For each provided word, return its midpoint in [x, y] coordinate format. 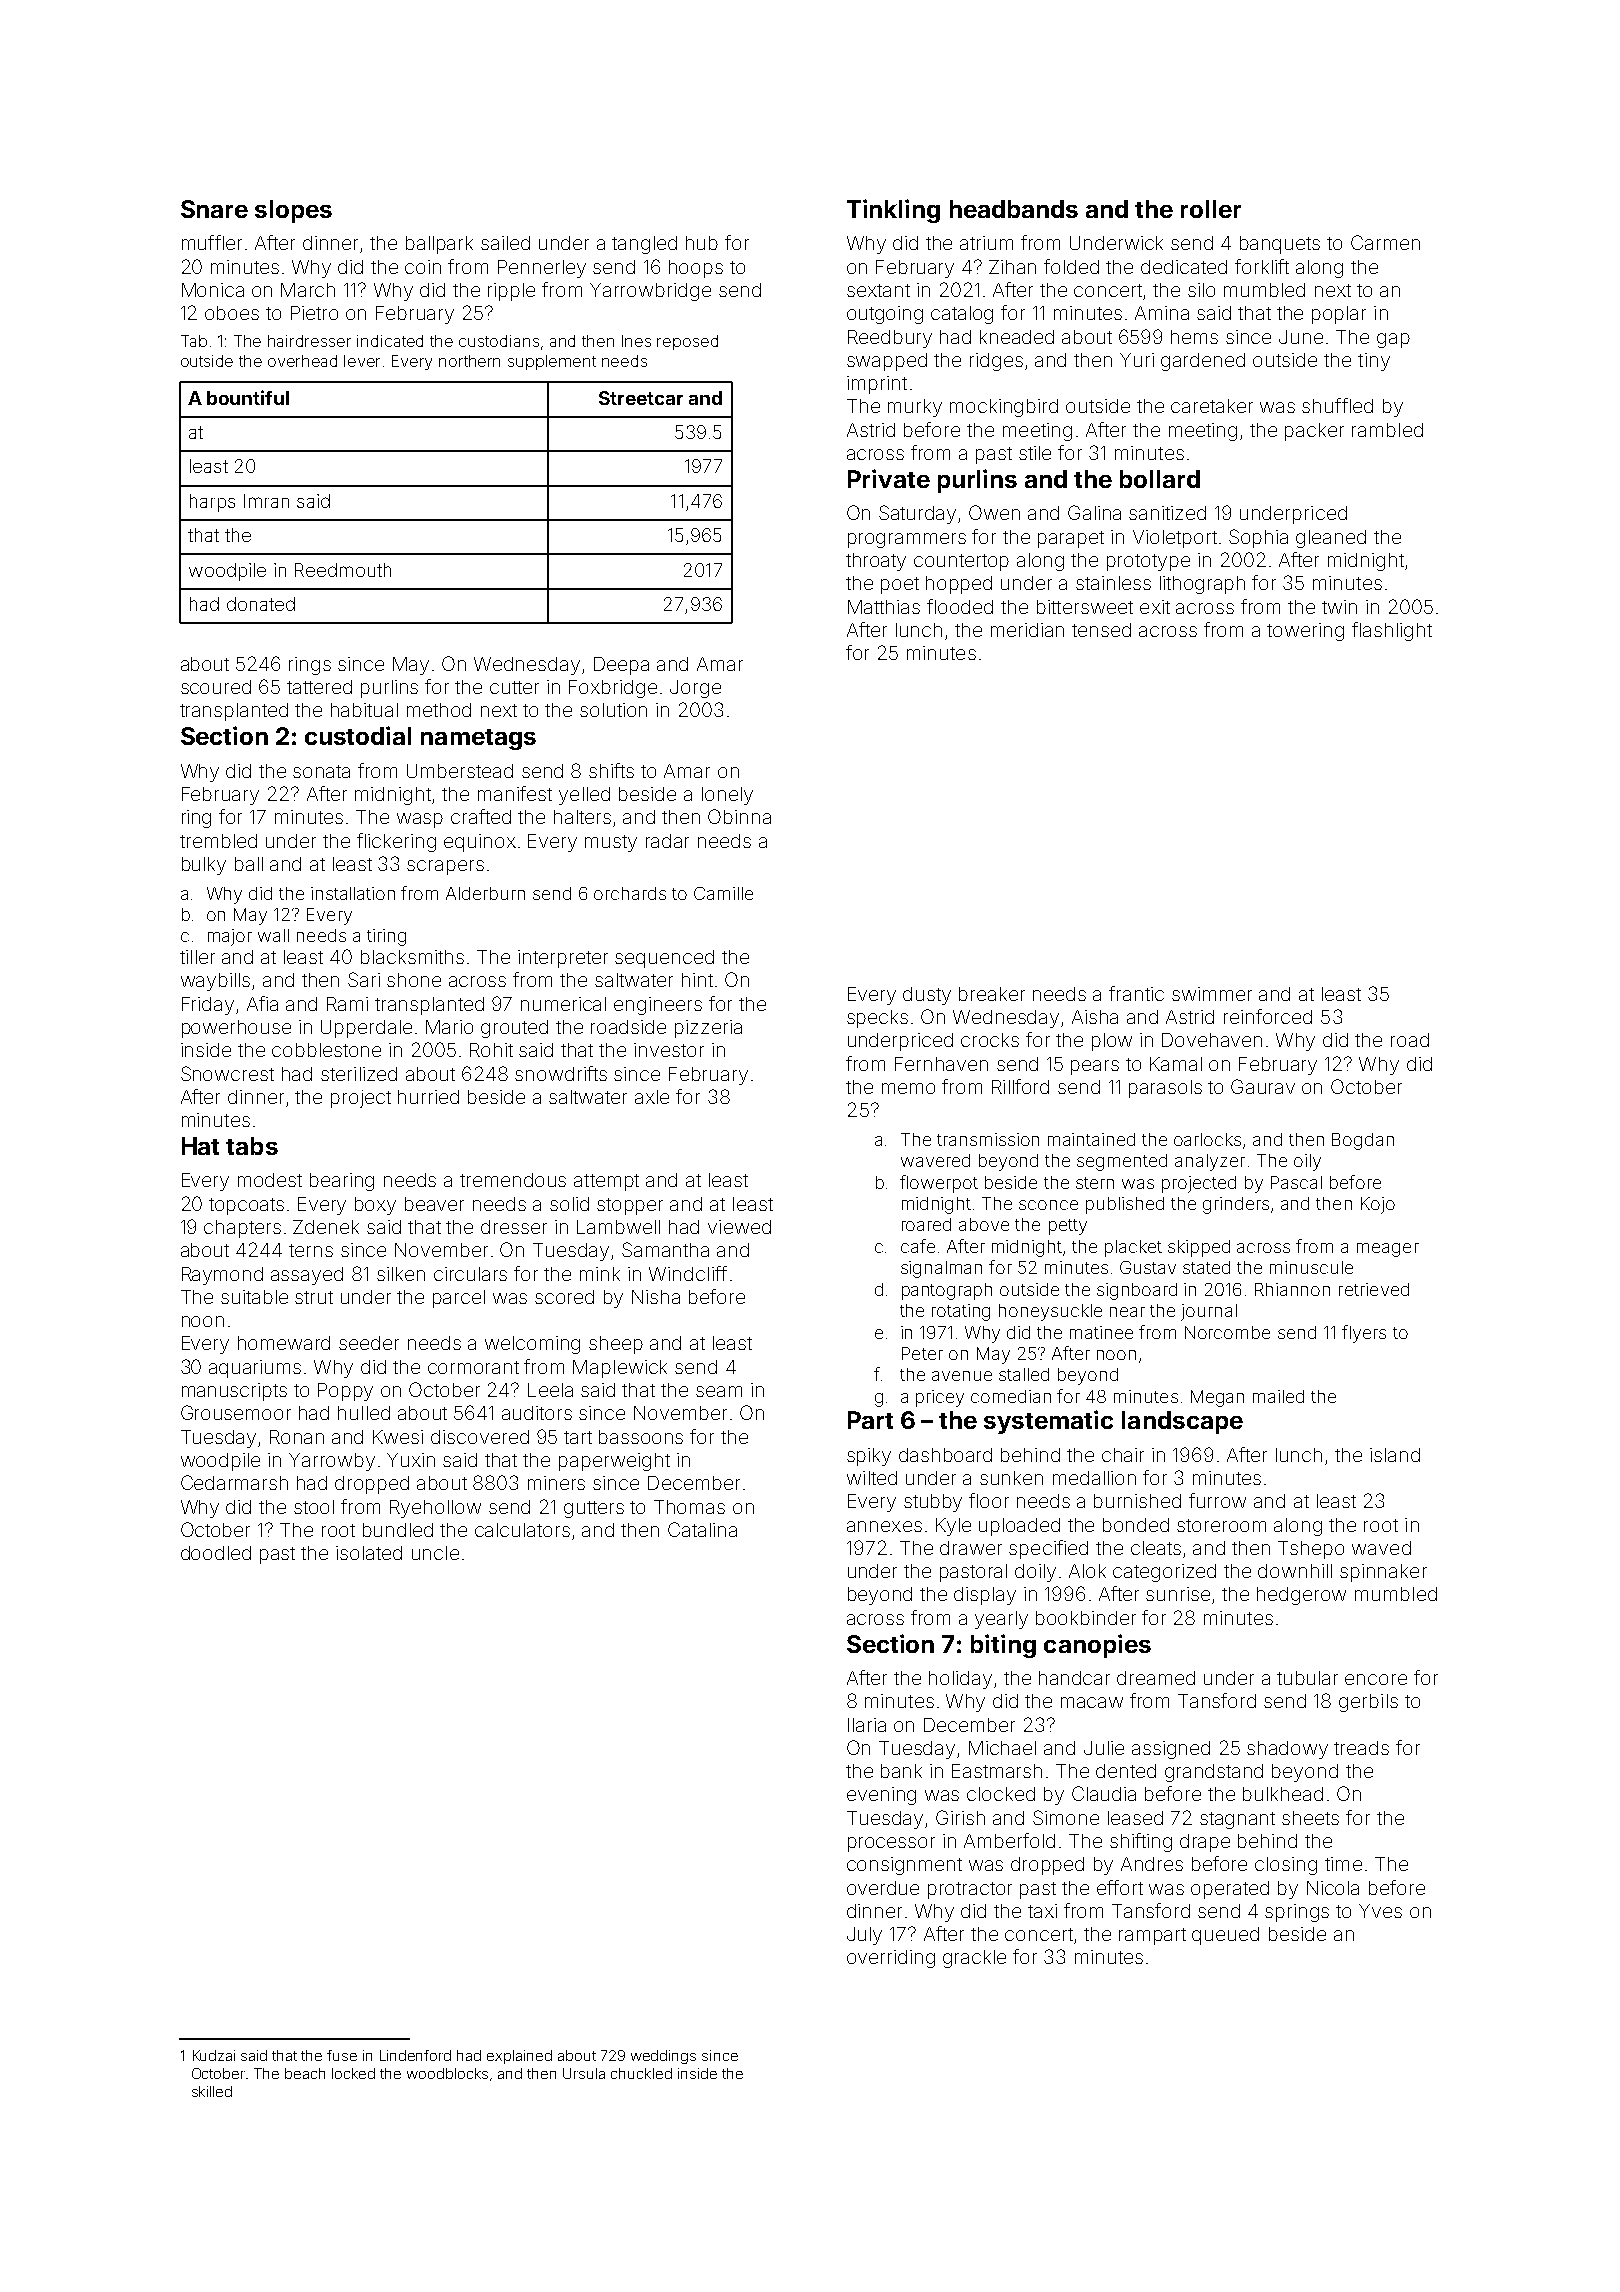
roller [1211, 209]
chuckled [641, 2073]
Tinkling [893, 211]
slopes [293, 211]
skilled [212, 2091]
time [1343, 1864]
